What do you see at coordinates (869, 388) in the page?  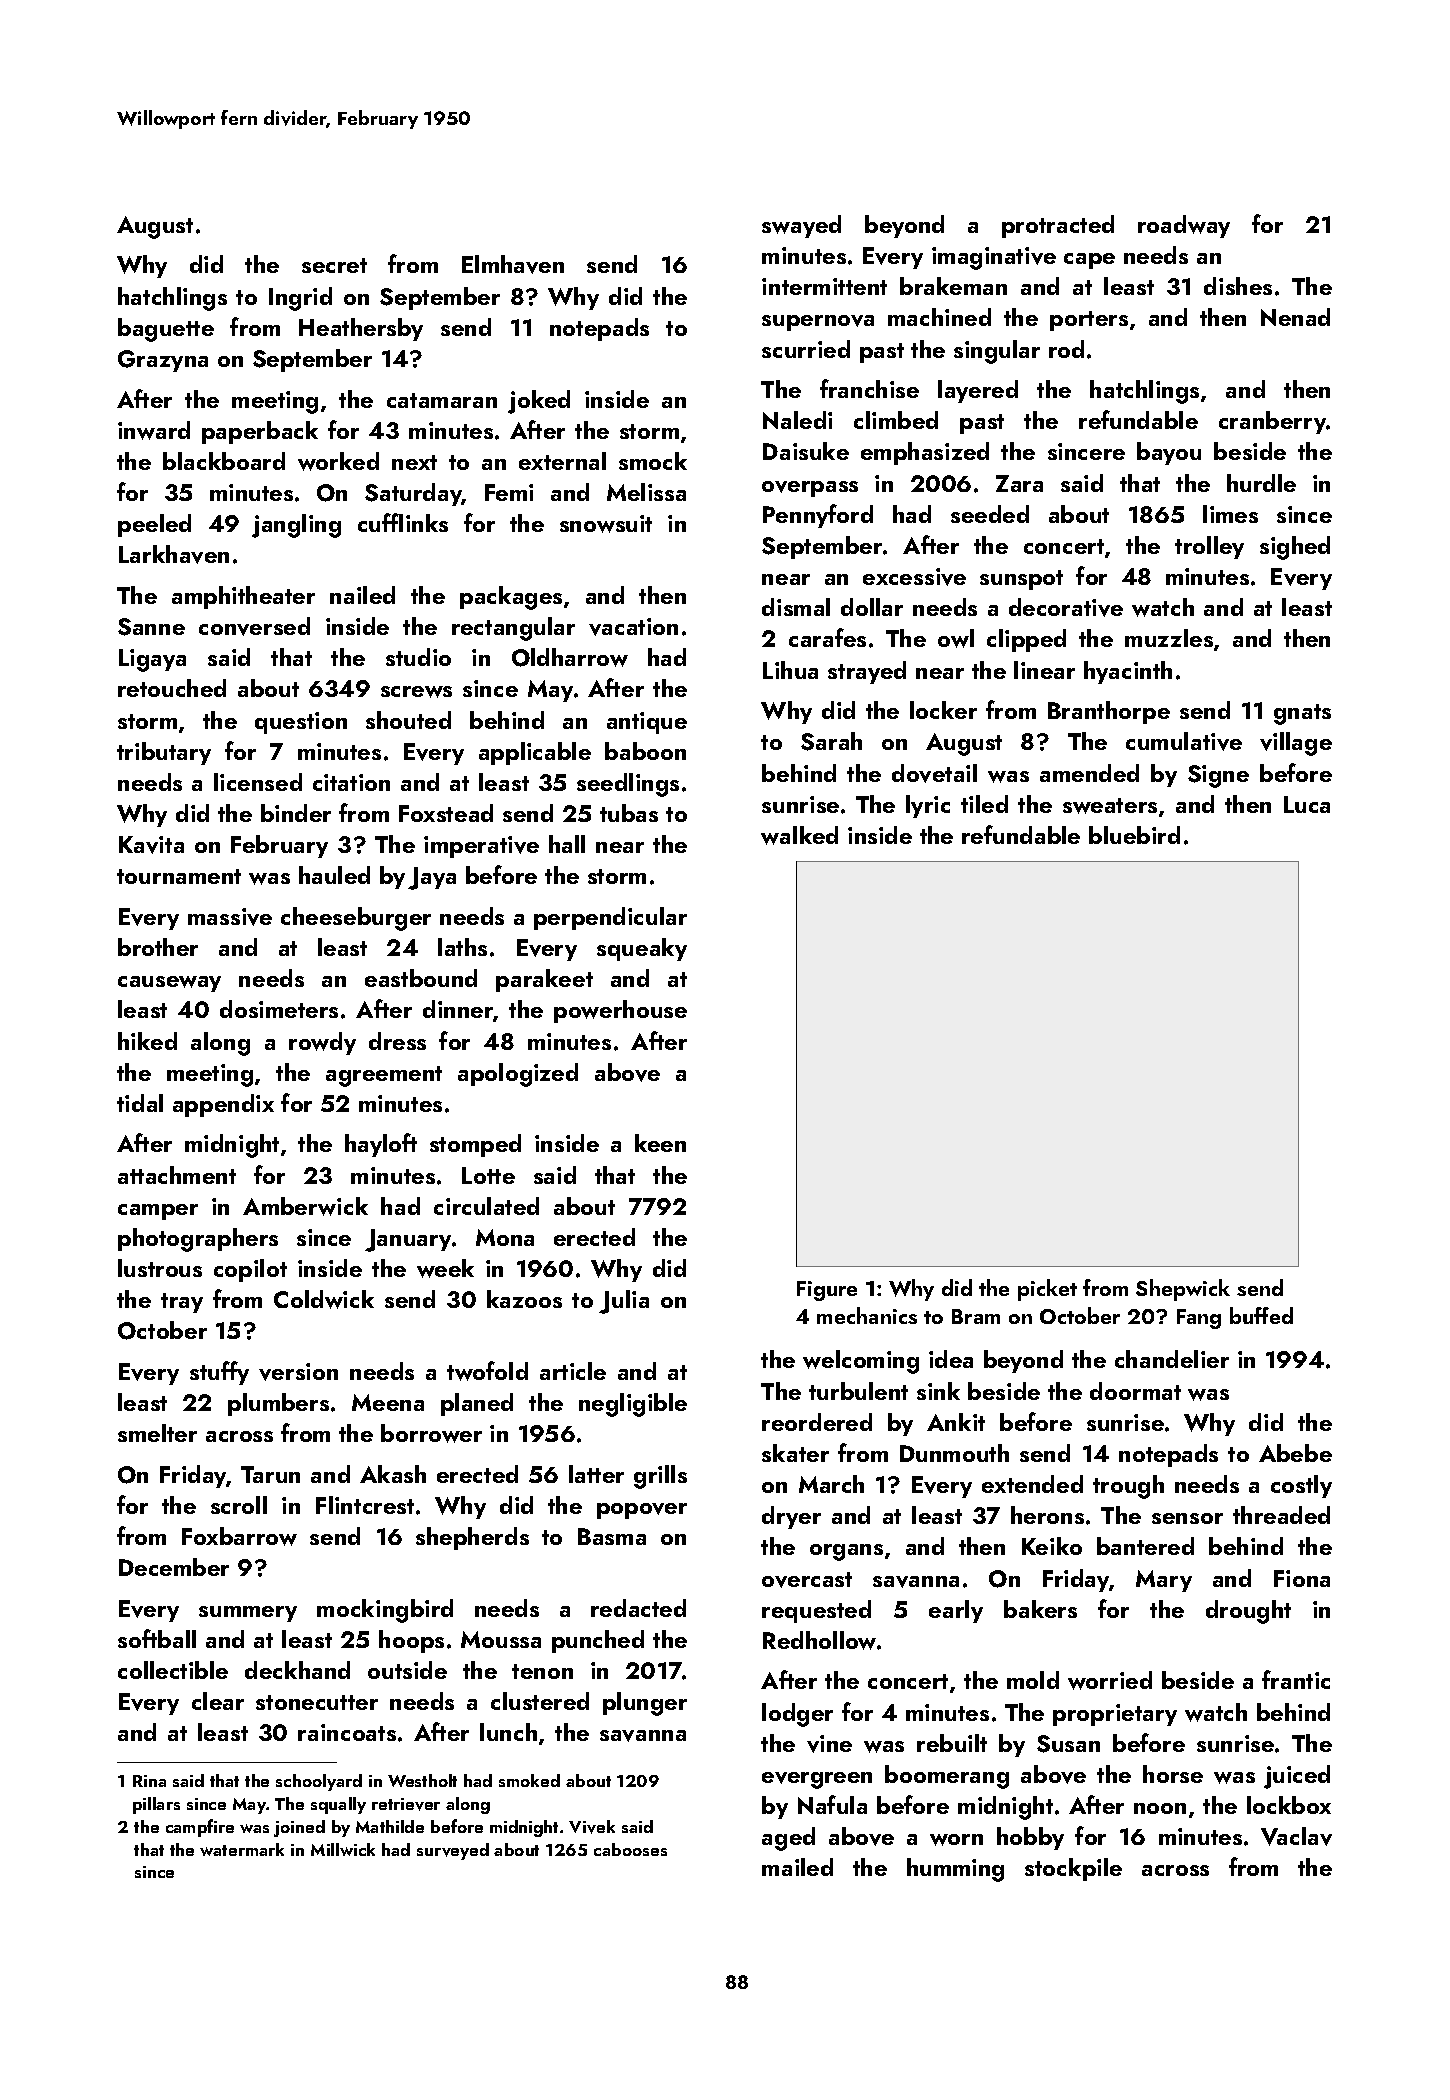 I see `franchise` at bounding box center [869, 388].
